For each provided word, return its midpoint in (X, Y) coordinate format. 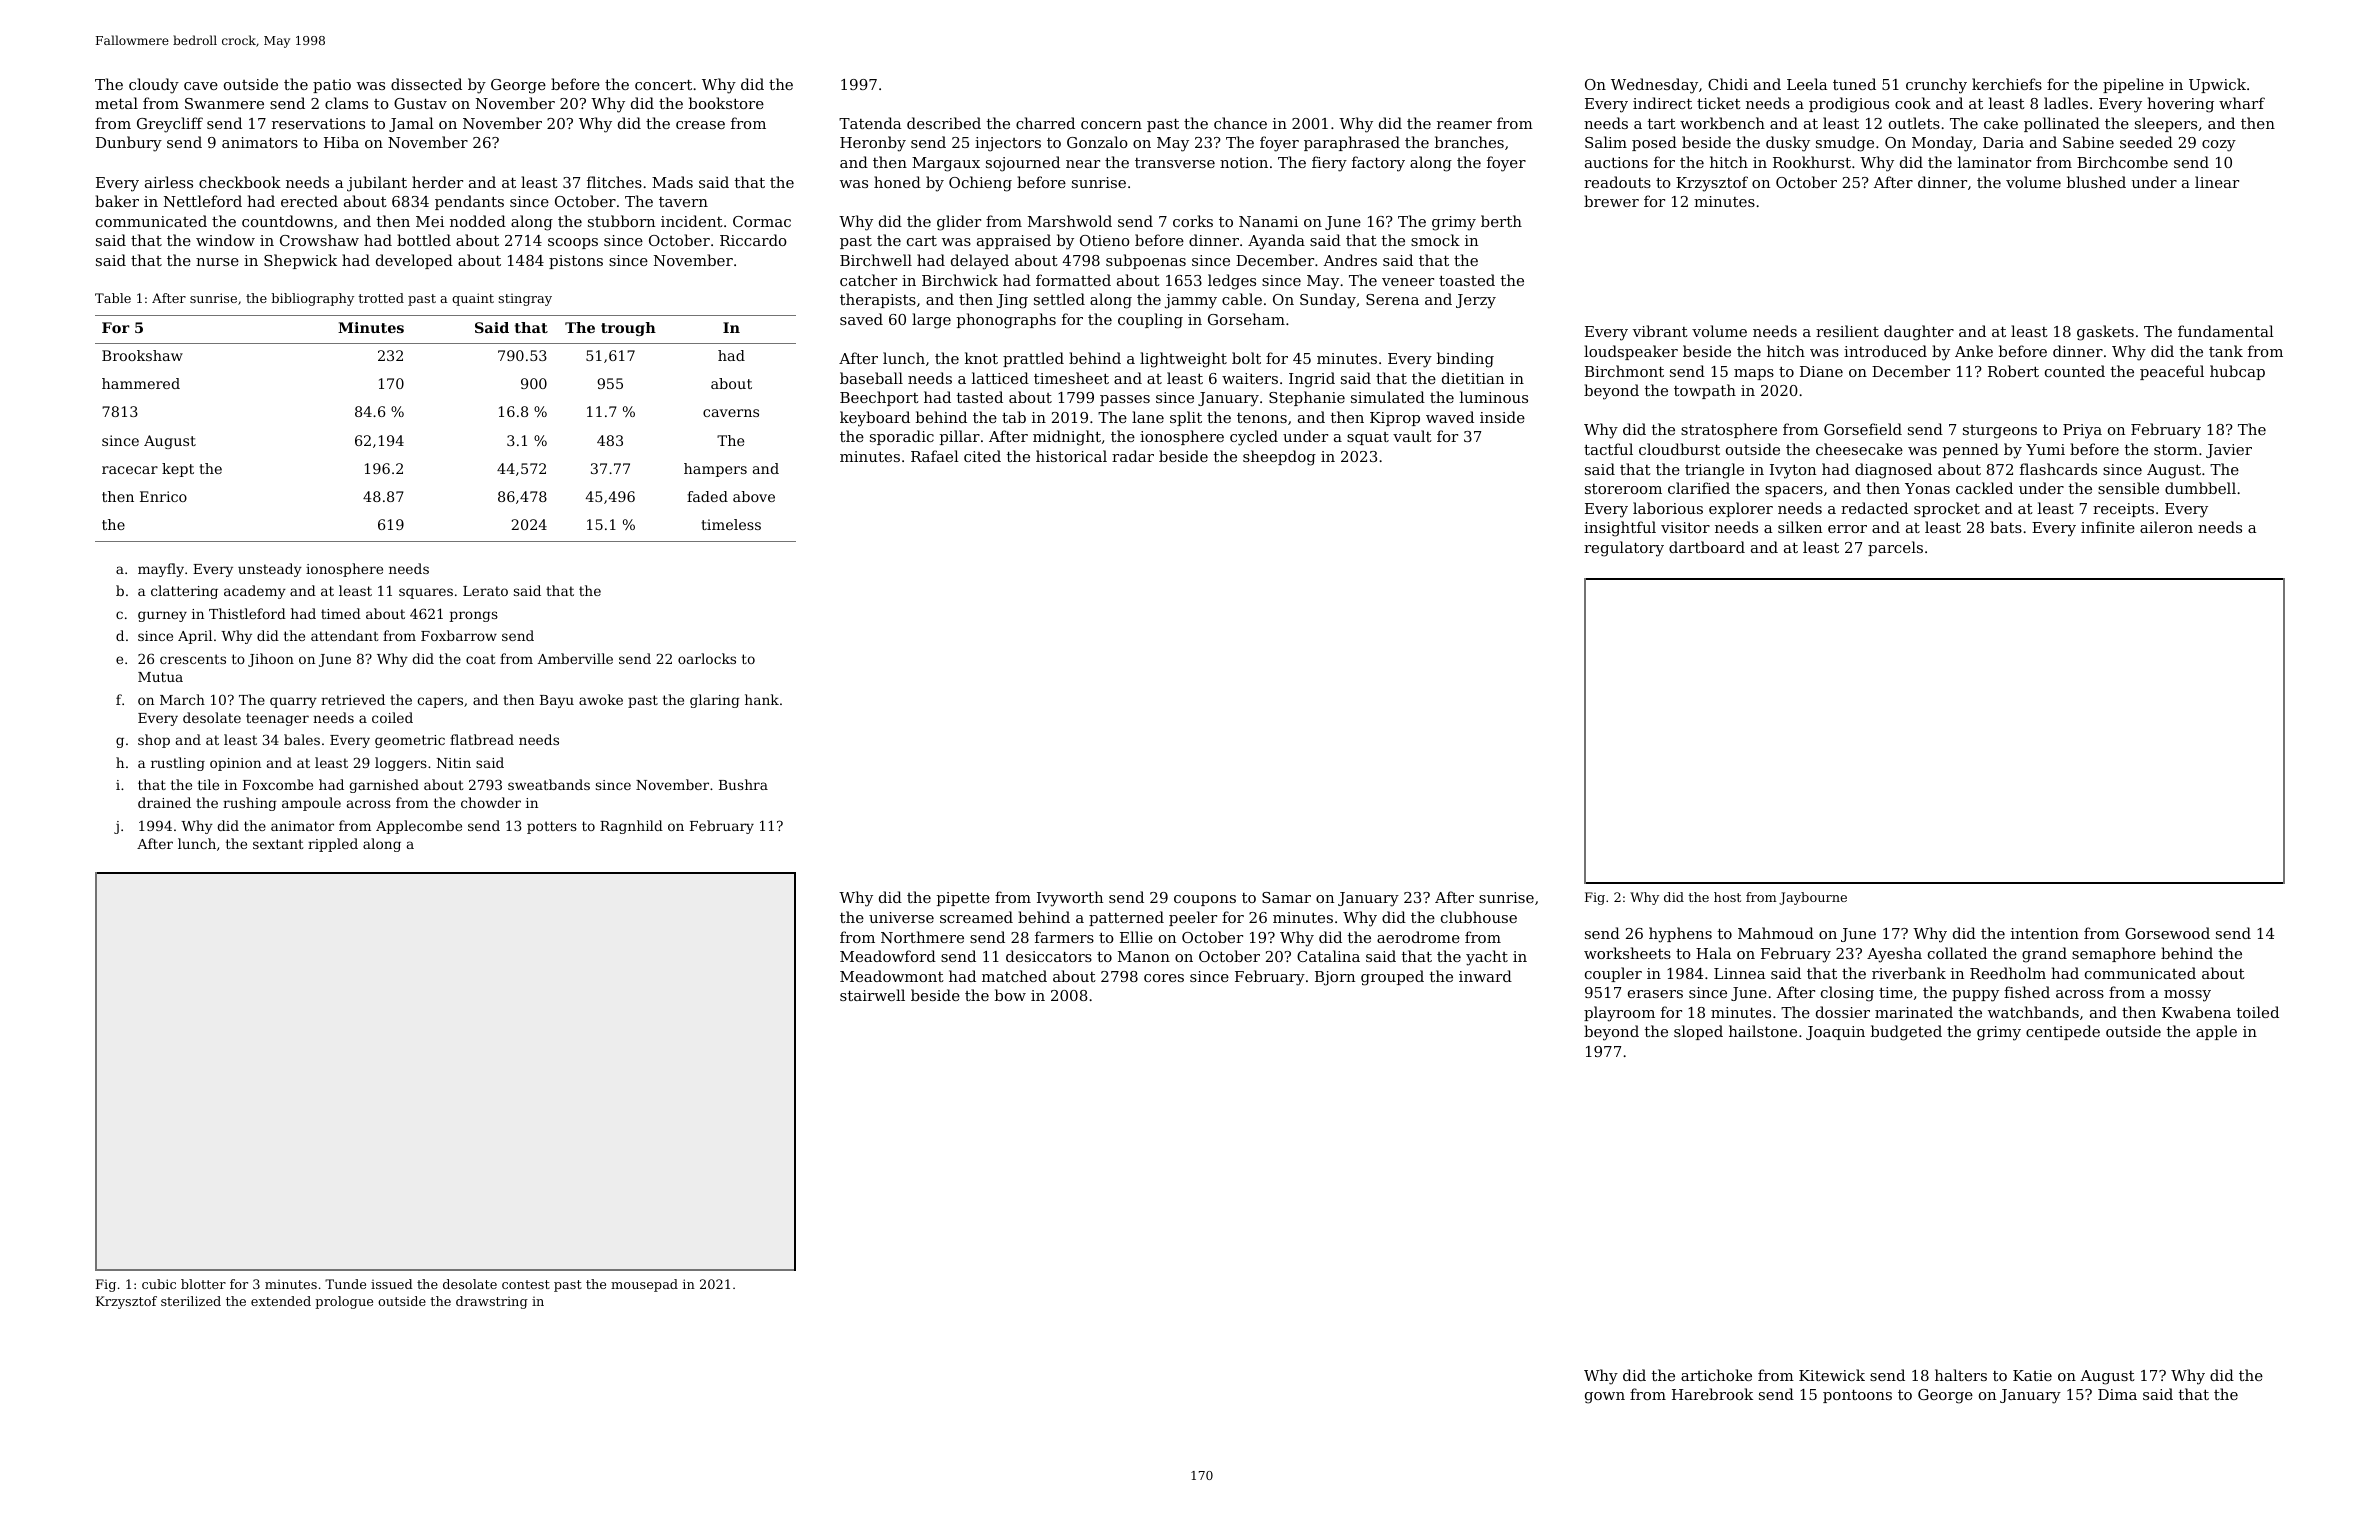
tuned (1854, 84)
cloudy (154, 86)
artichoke (1716, 1375)
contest (526, 1284)
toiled (2258, 1012)
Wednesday (1654, 86)
